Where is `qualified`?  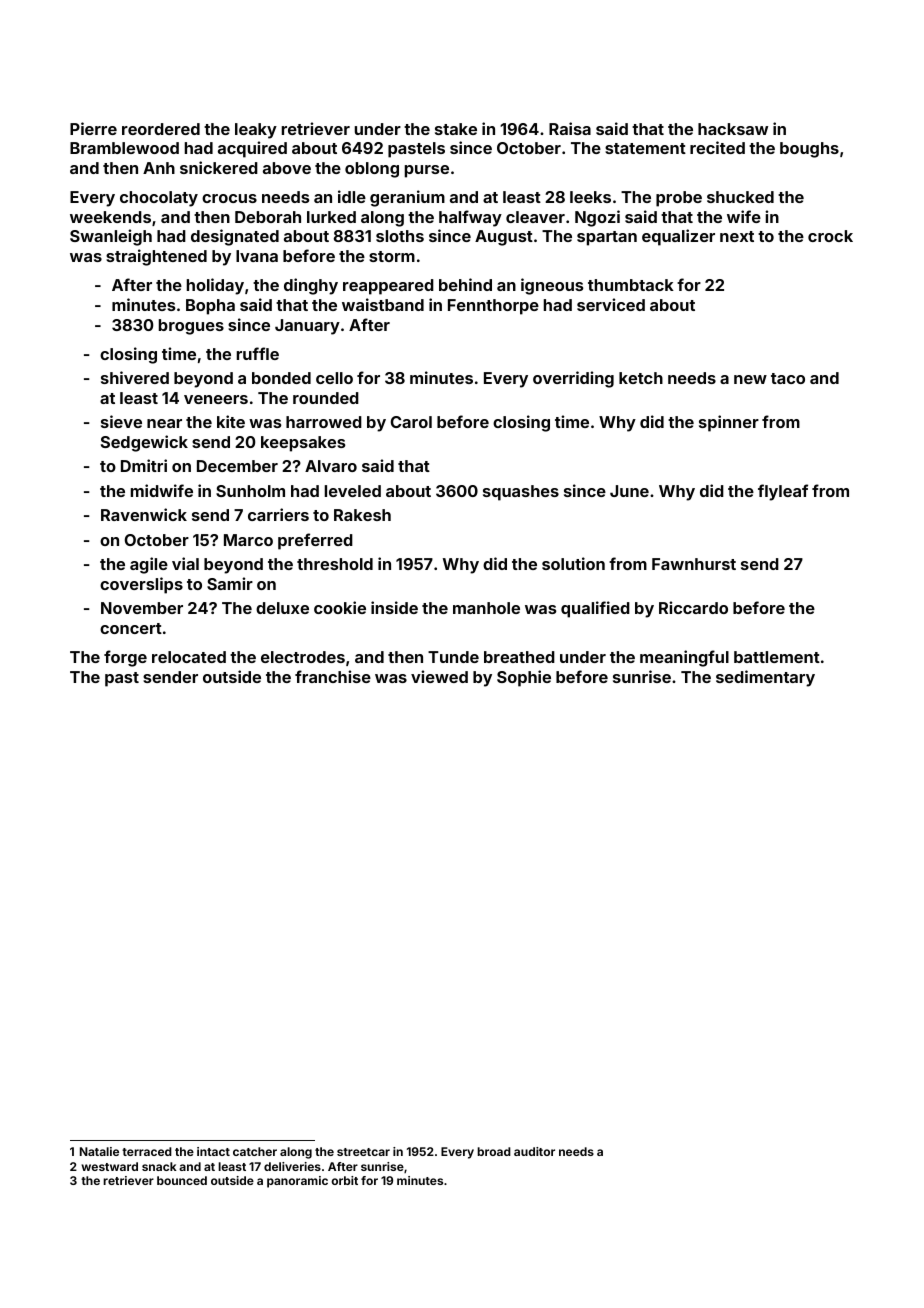
qualified is located at coordinates (595, 609).
